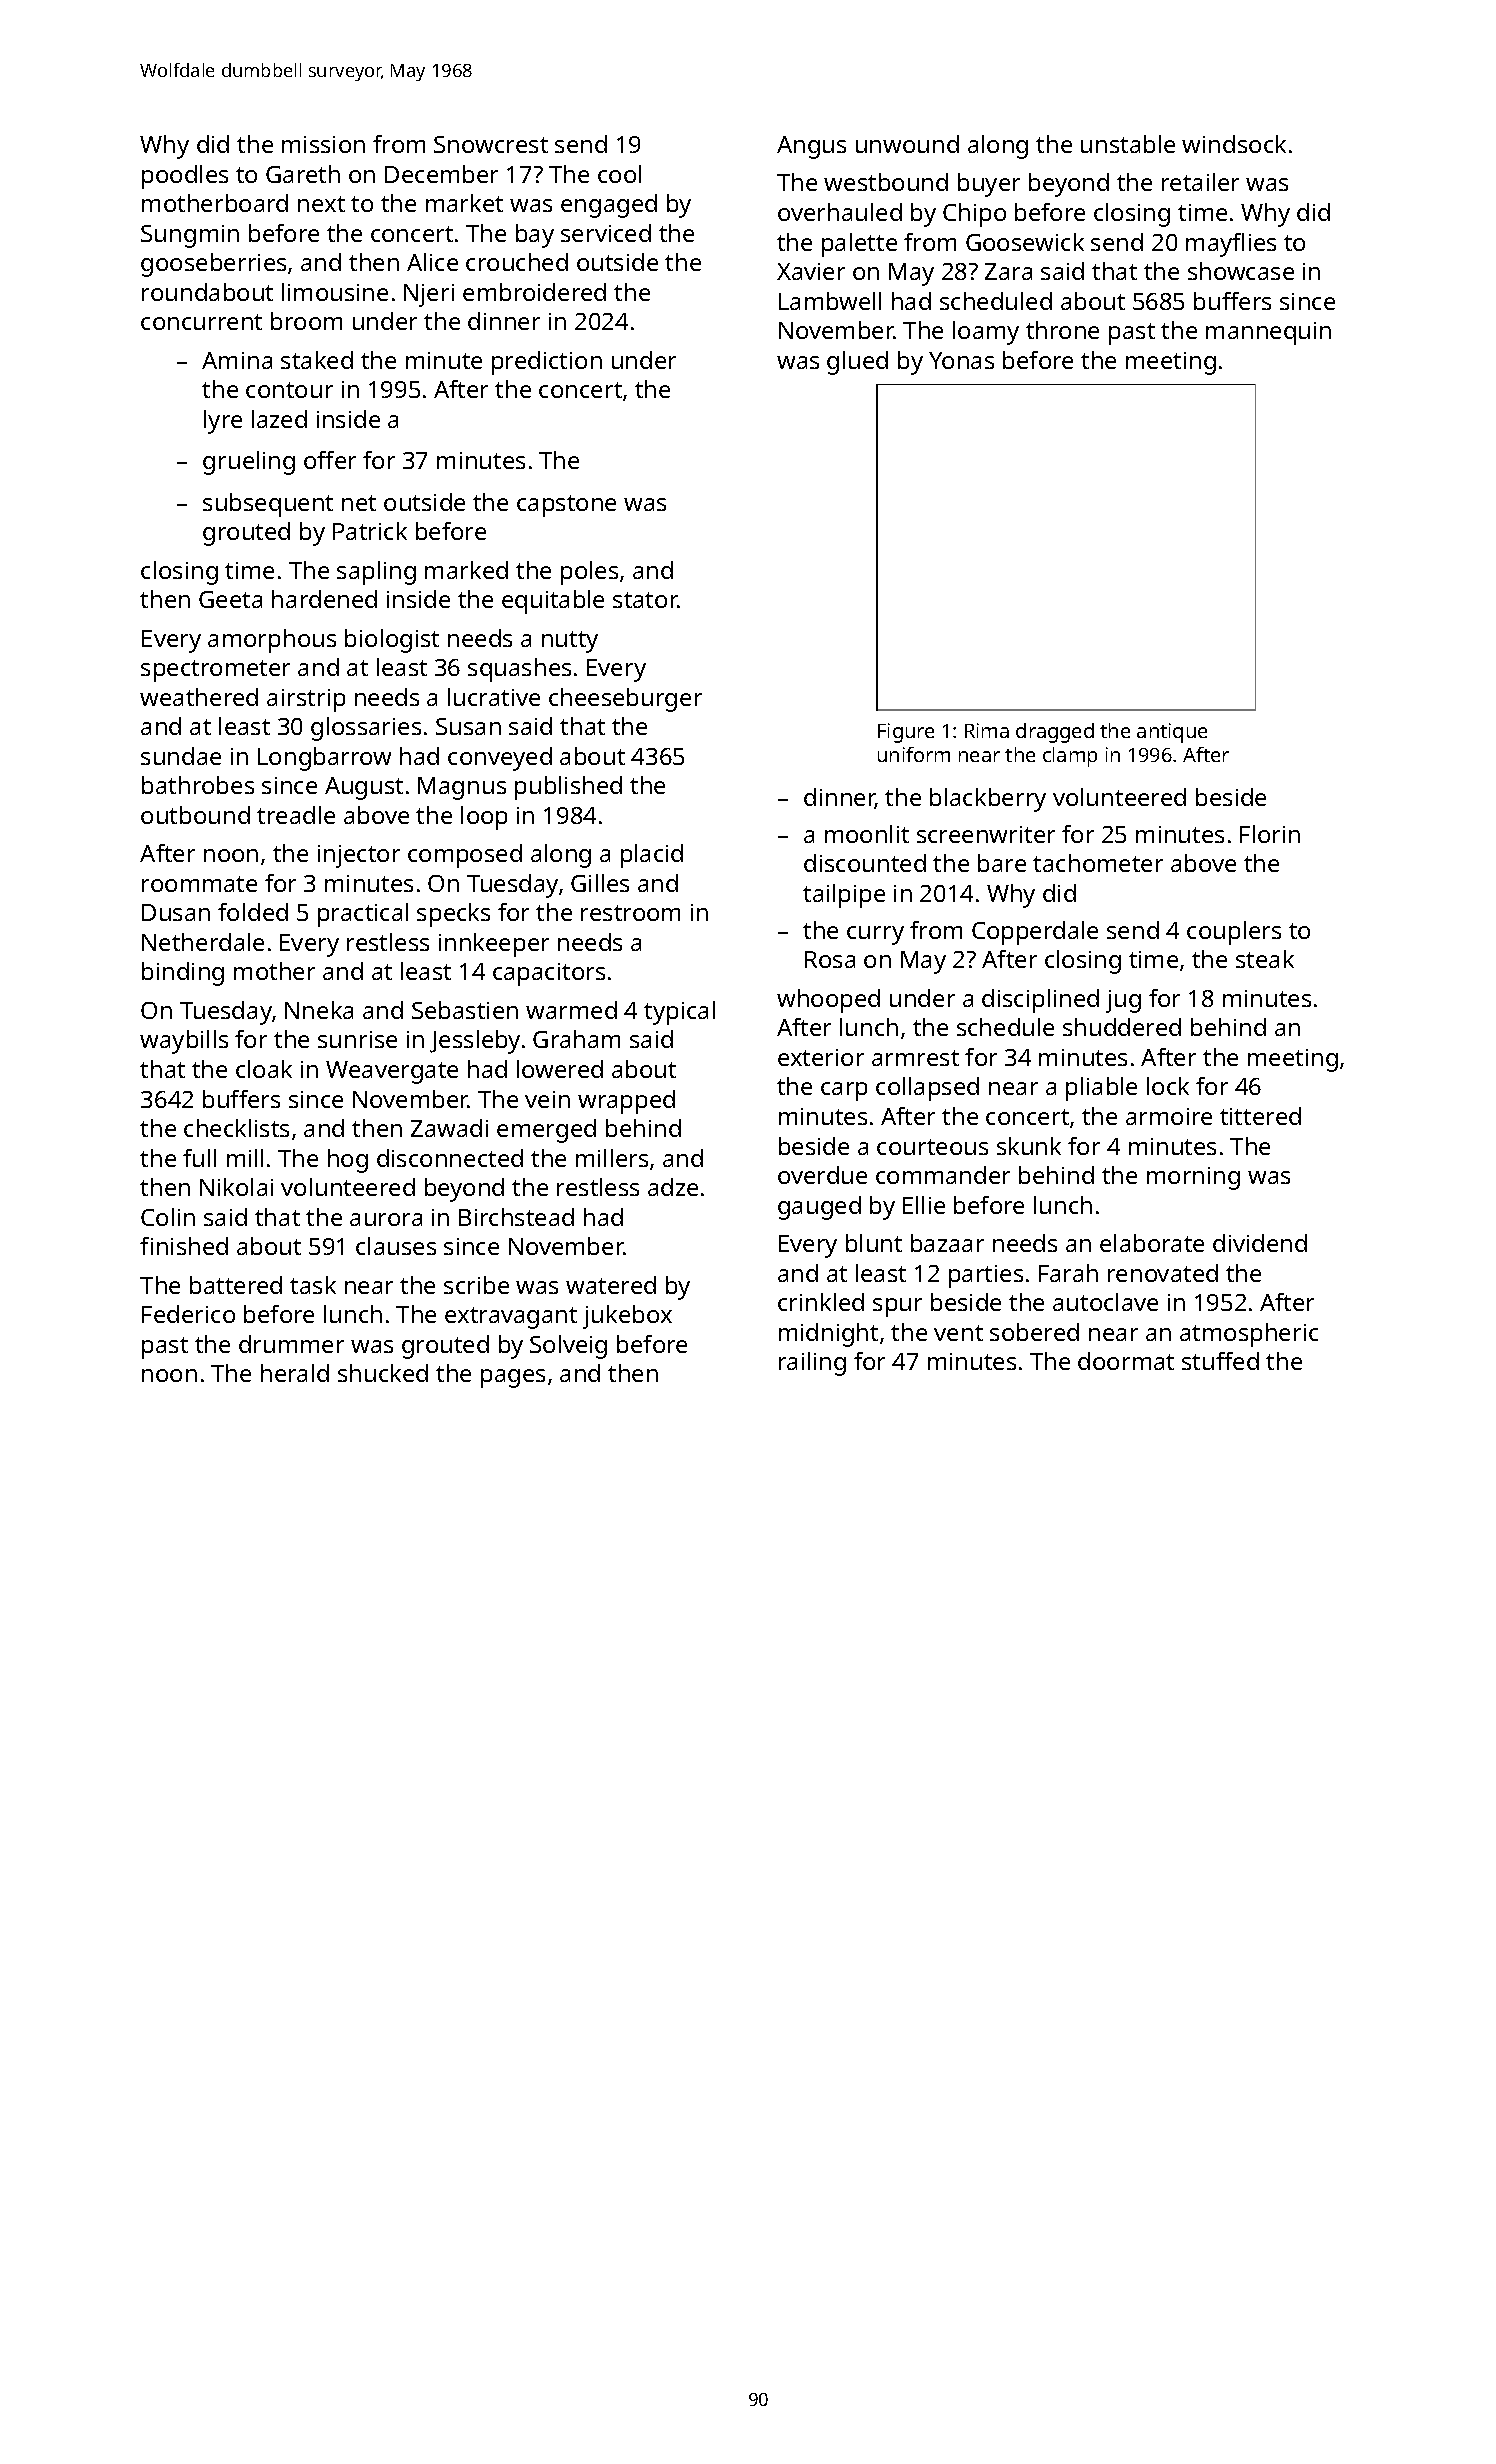 Image resolution: width=1496 pixels, height=2464 pixels. What do you see at coordinates (323, 144) in the image?
I see `mission` at bounding box center [323, 144].
